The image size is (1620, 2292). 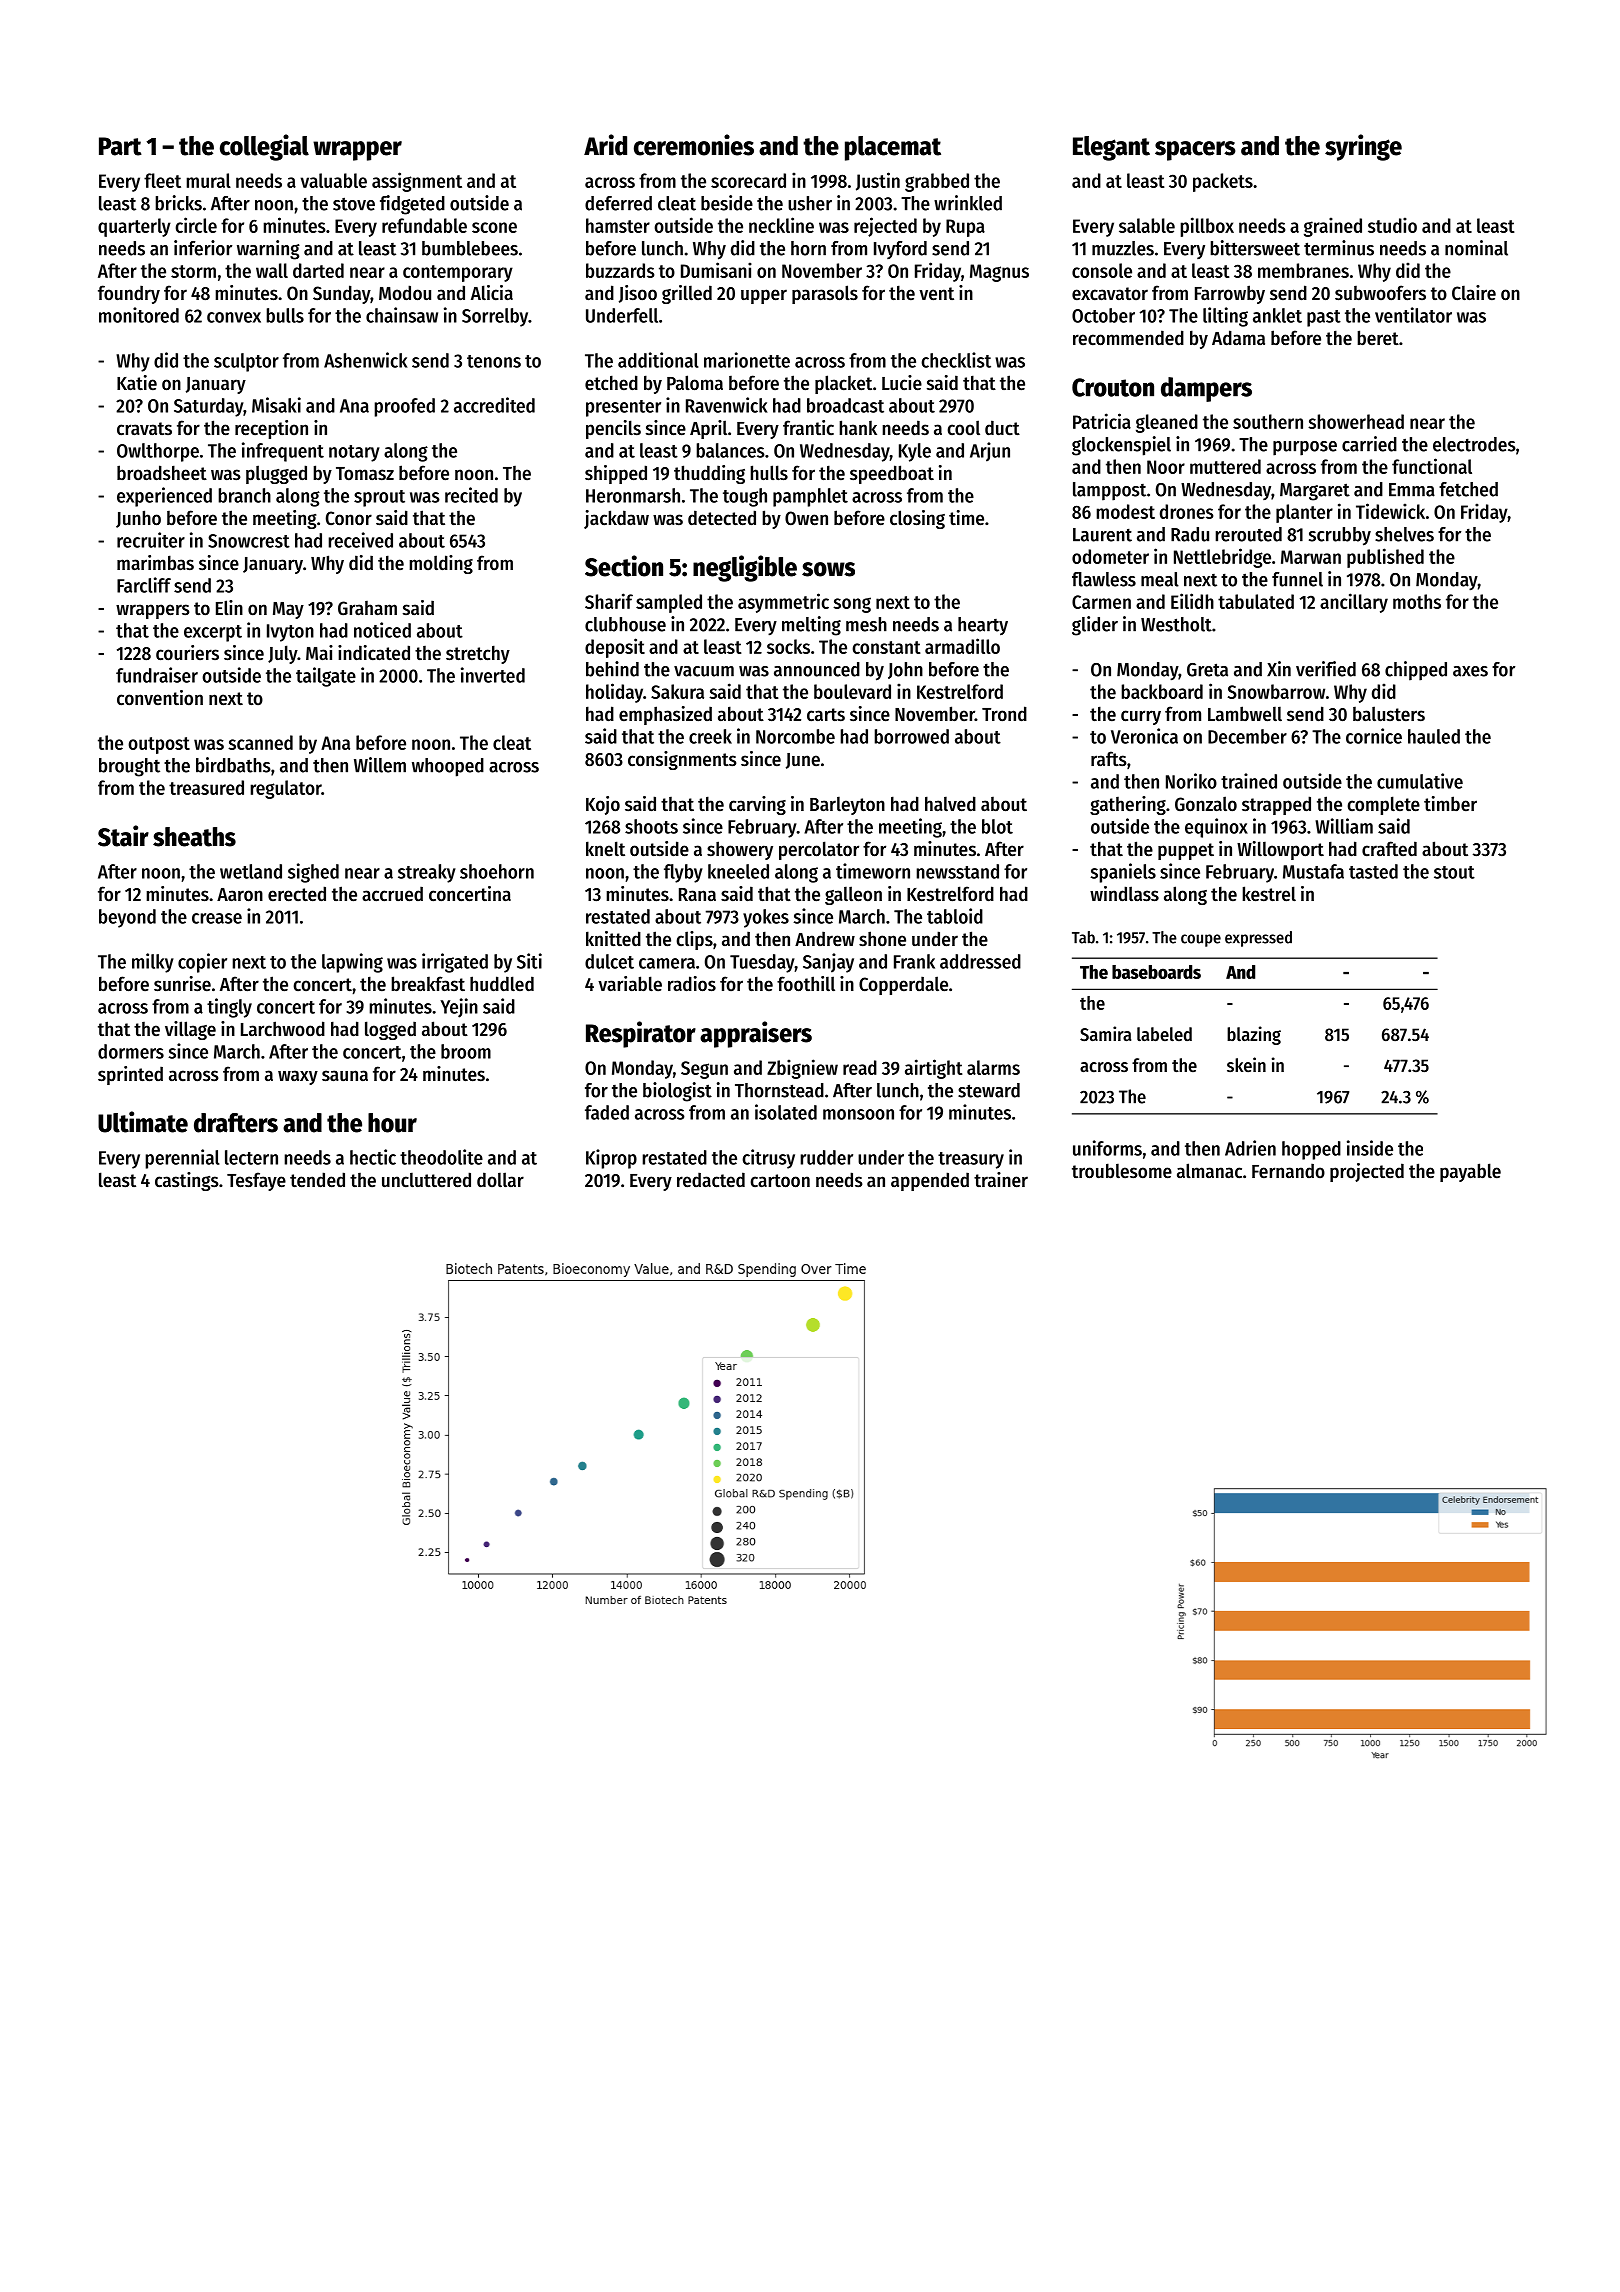 I want to click on Ravenwick, so click(x=727, y=405).
